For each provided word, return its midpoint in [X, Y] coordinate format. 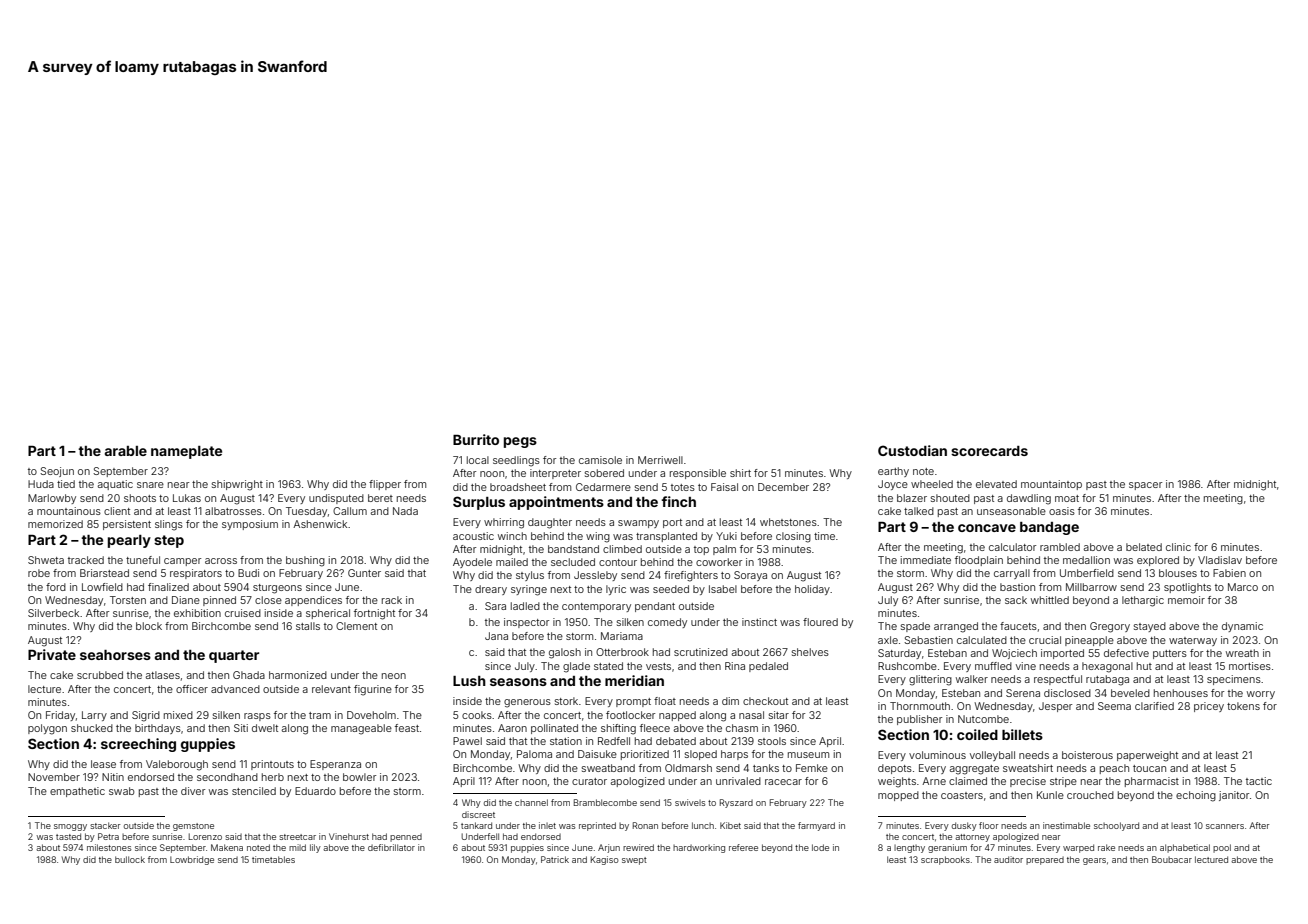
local [478, 460]
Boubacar [1172, 859]
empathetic [77, 792]
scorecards [989, 451]
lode [820, 847]
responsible [698, 474]
